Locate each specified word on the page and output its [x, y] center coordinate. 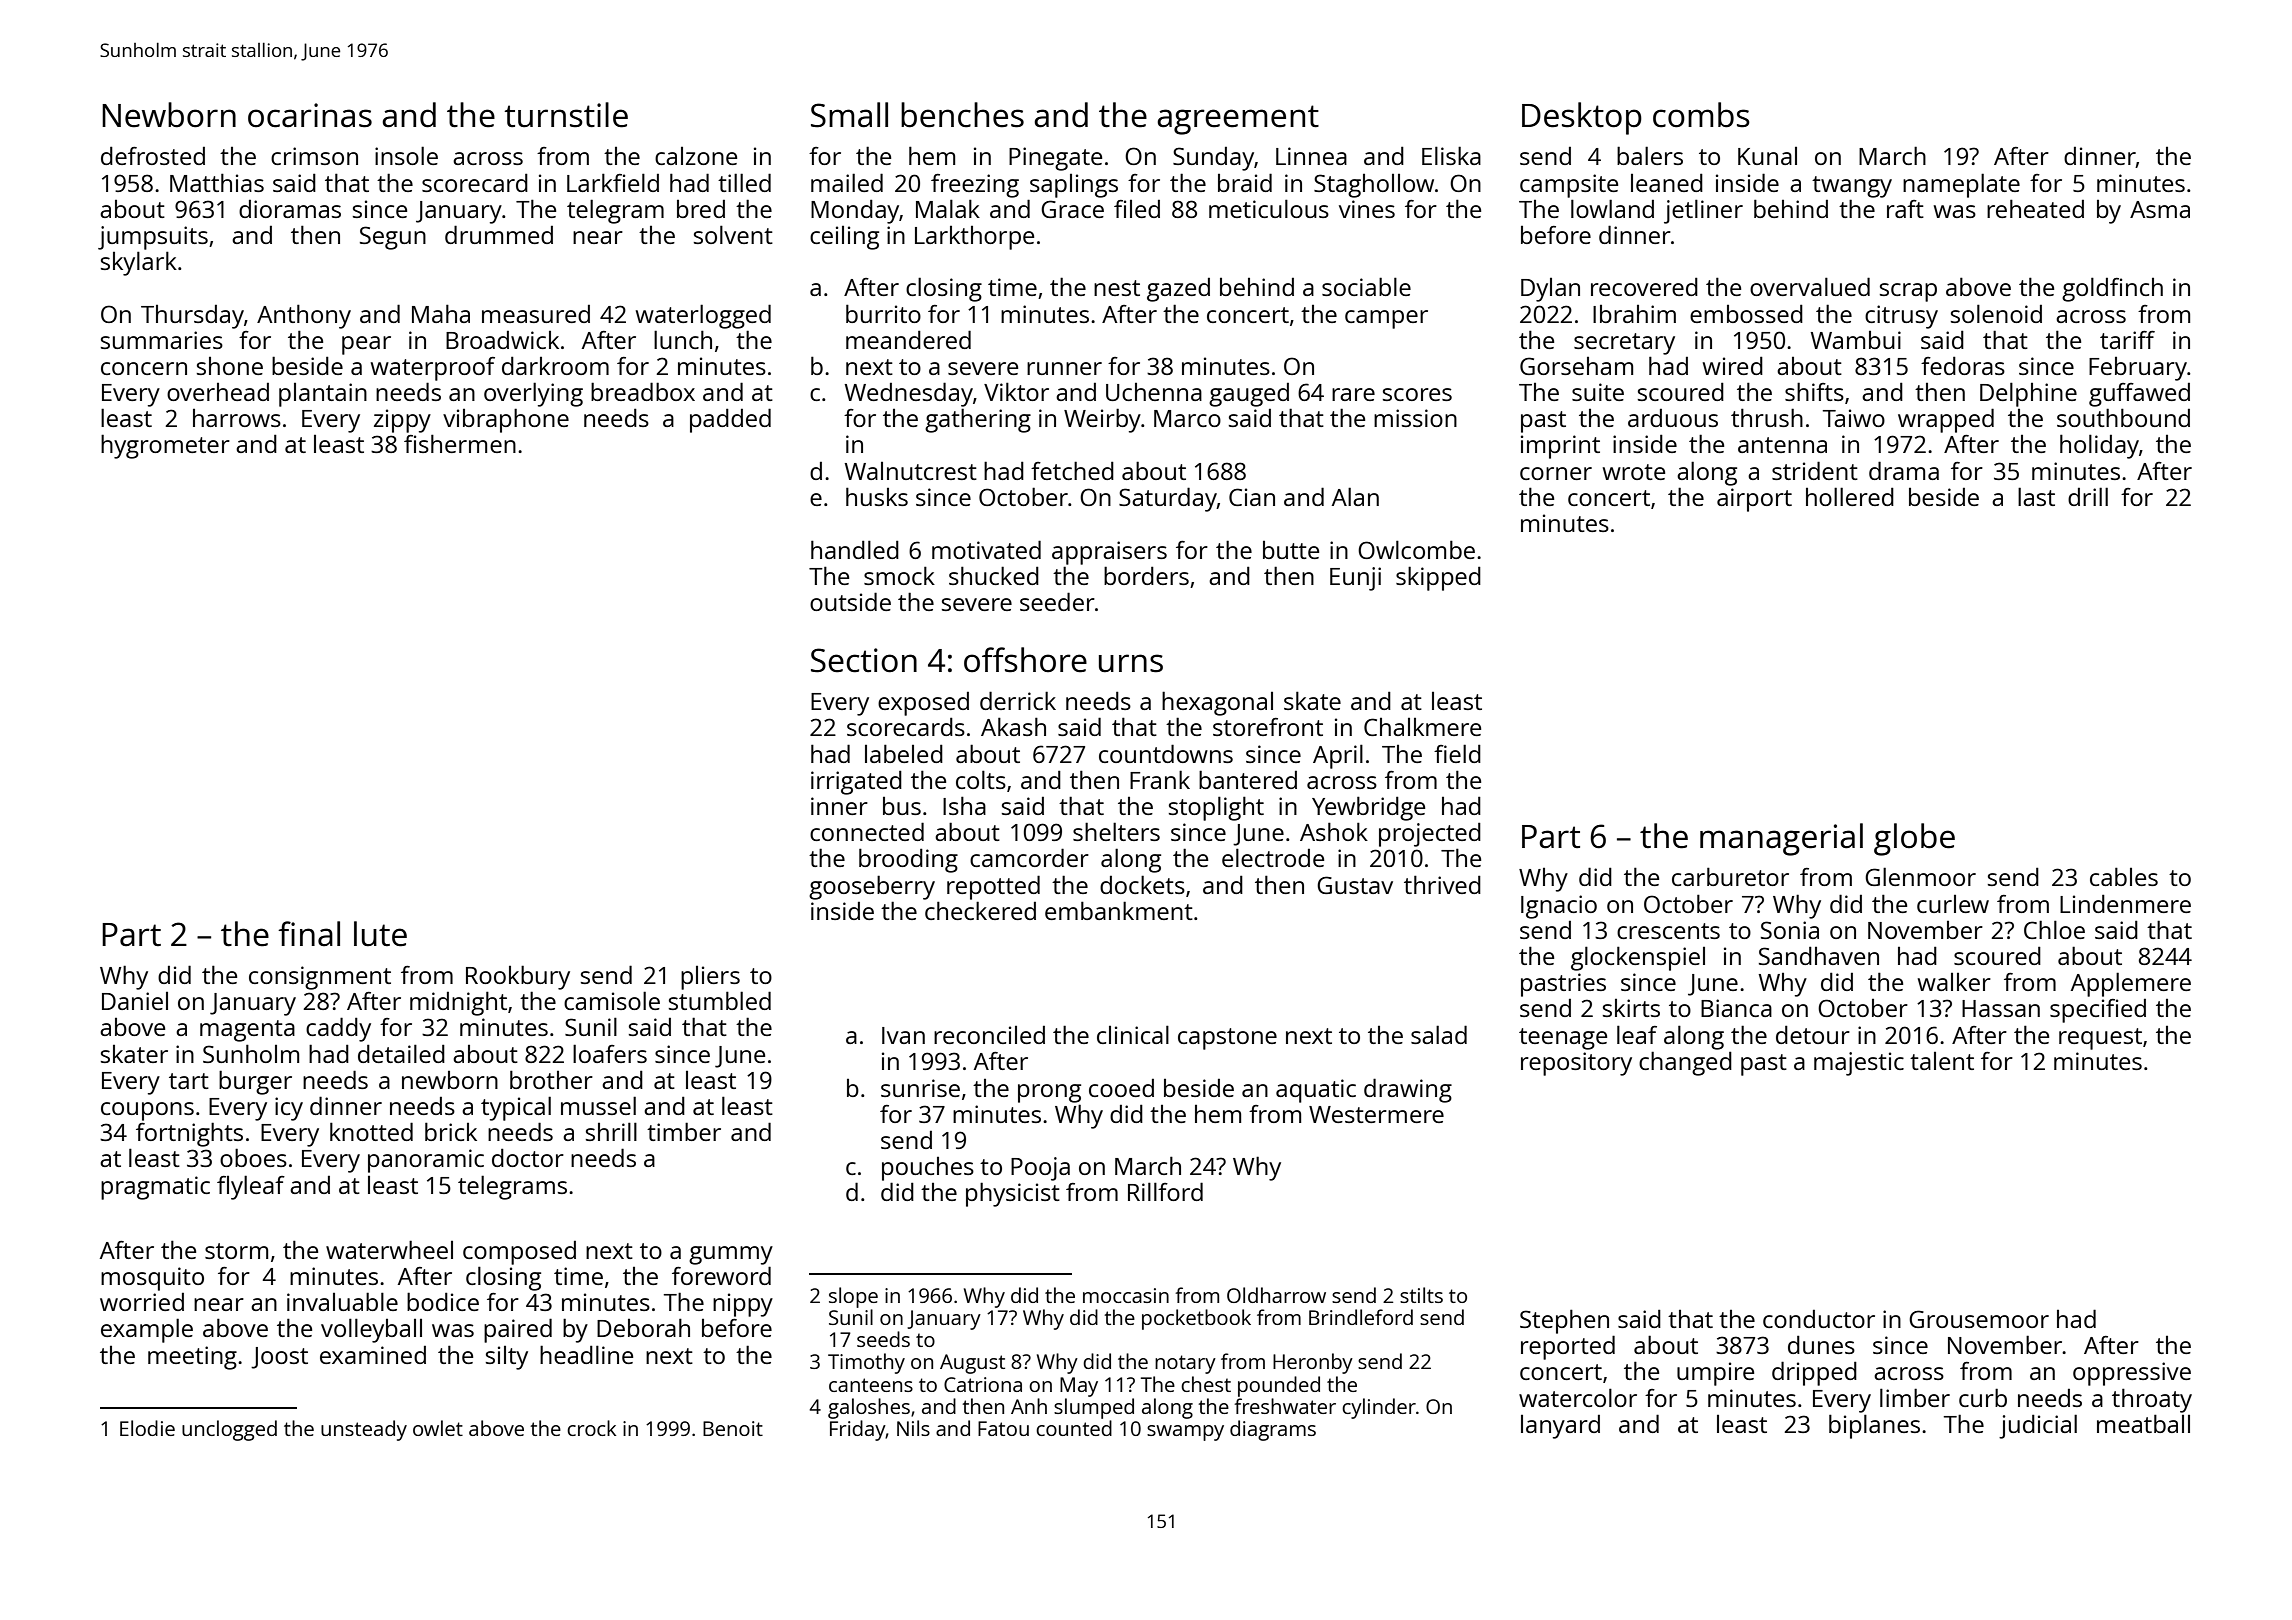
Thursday [192, 317]
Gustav [1355, 885]
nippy [743, 1305]
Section [864, 660]
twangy [1852, 187]
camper [1386, 319]
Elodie [147, 1428]
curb [1983, 1397]
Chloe [2054, 929]
